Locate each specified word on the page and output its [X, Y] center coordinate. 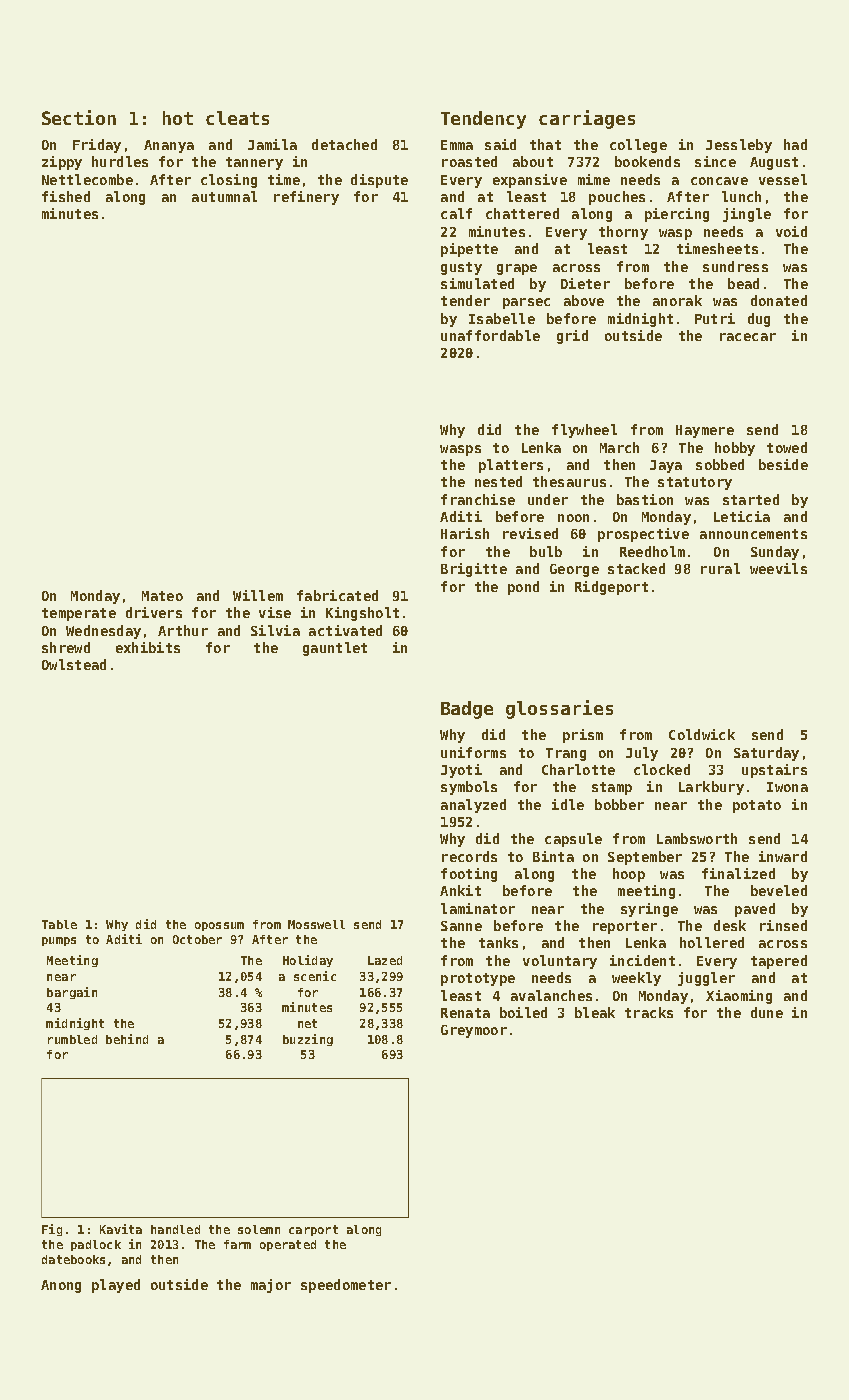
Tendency [483, 120]
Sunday [775, 553]
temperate [79, 614]
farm [237, 1244]
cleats [237, 118]
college [638, 146]
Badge [467, 710]
